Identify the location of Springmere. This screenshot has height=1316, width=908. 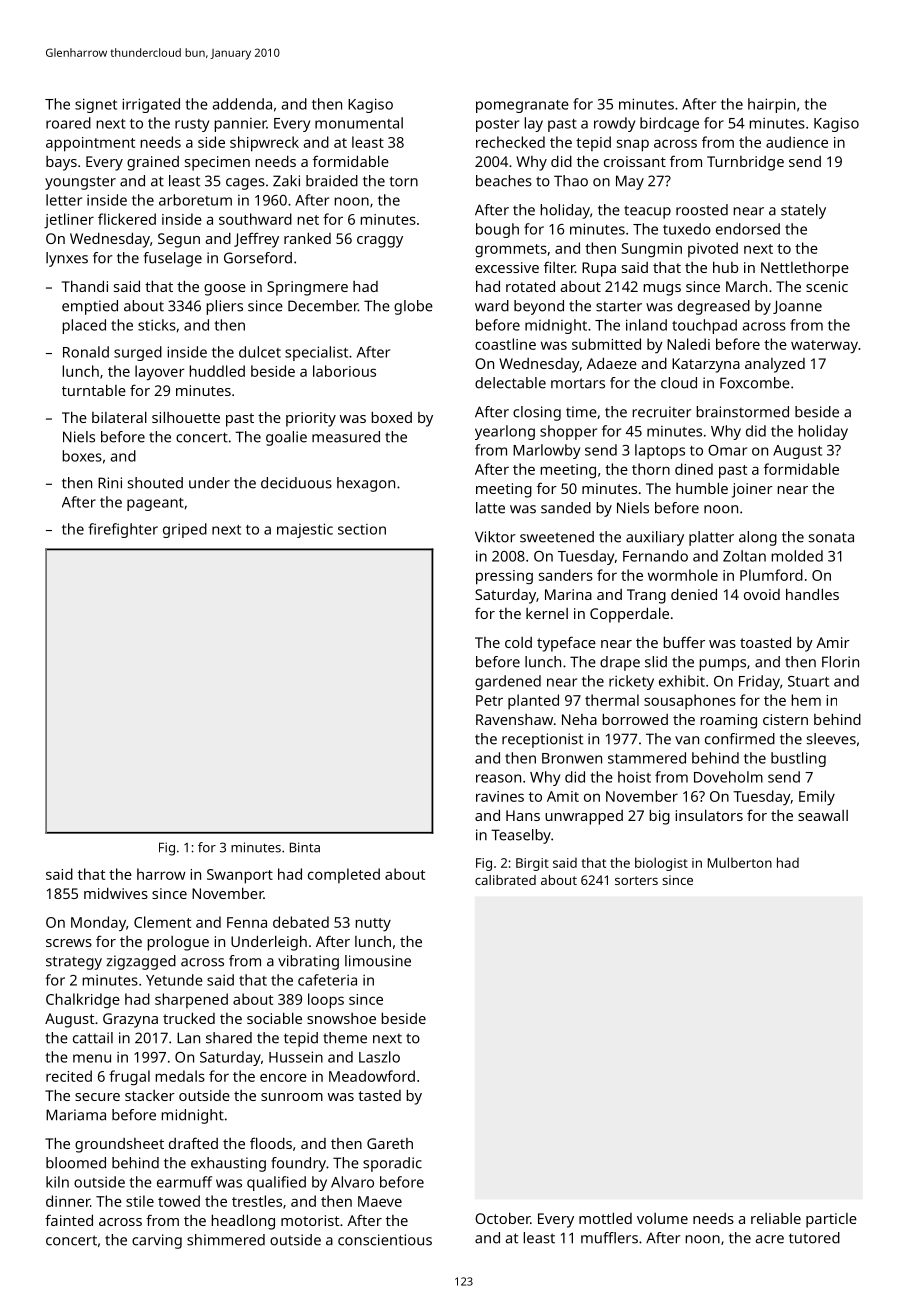
(307, 288).
